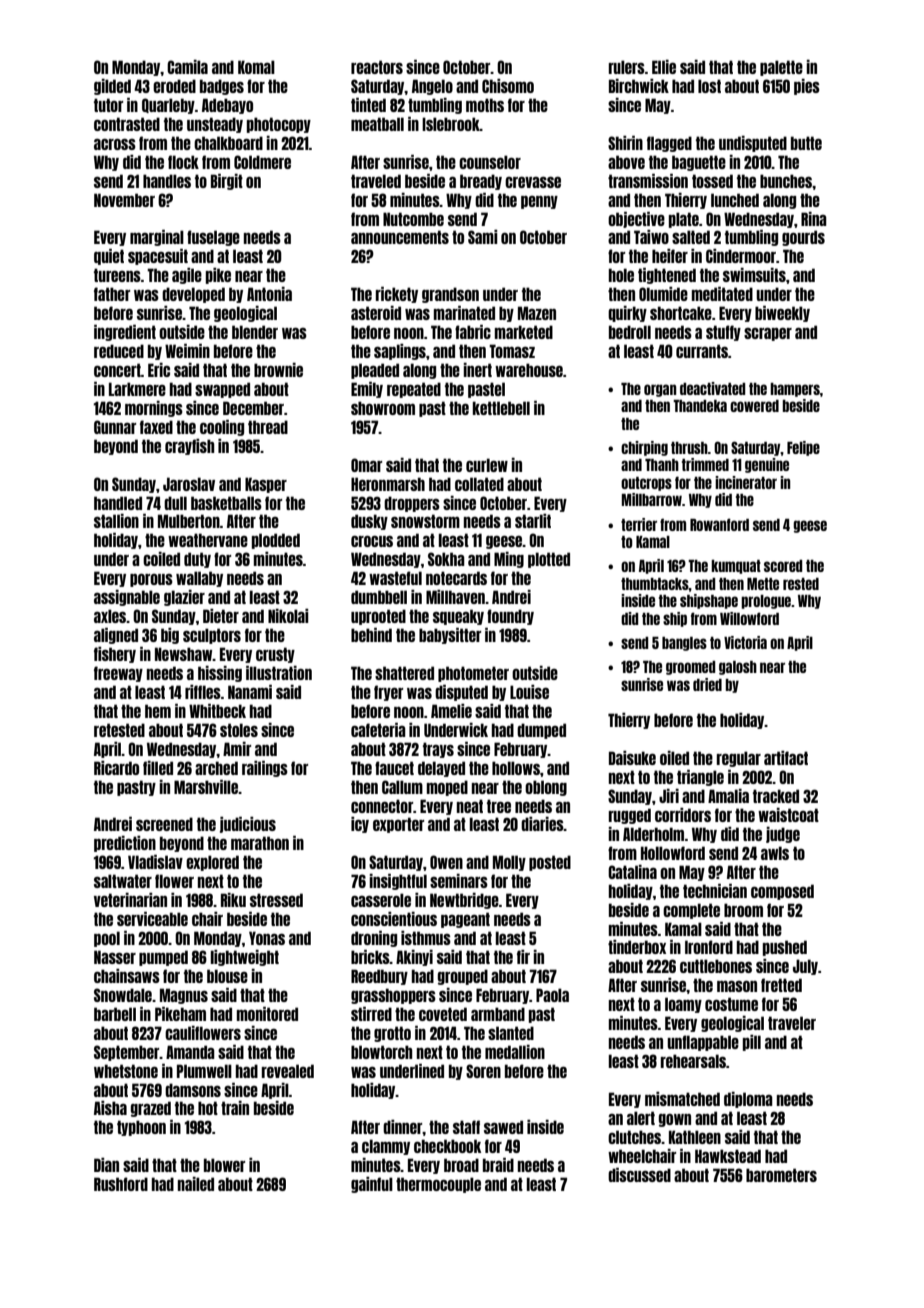 Image resolution: width=924 pixels, height=1308 pixels. Describe the element at coordinates (669, 144) in the page. I see `flagged` at that location.
